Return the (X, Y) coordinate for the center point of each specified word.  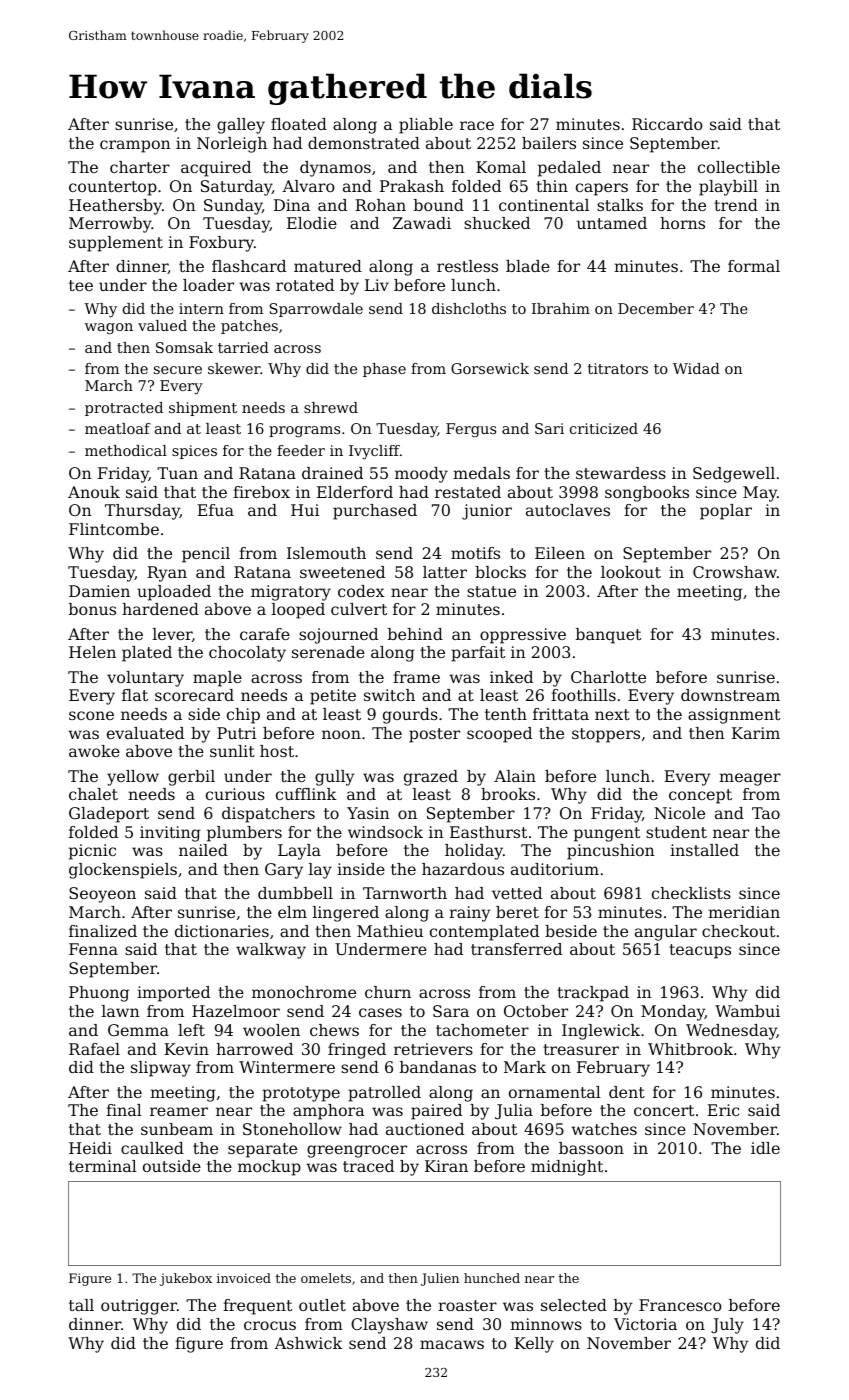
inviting (170, 834)
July (727, 1326)
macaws (452, 1344)
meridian (744, 912)
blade (528, 266)
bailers (549, 143)
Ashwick (308, 1343)
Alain (515, 776)
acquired (216, 169)
